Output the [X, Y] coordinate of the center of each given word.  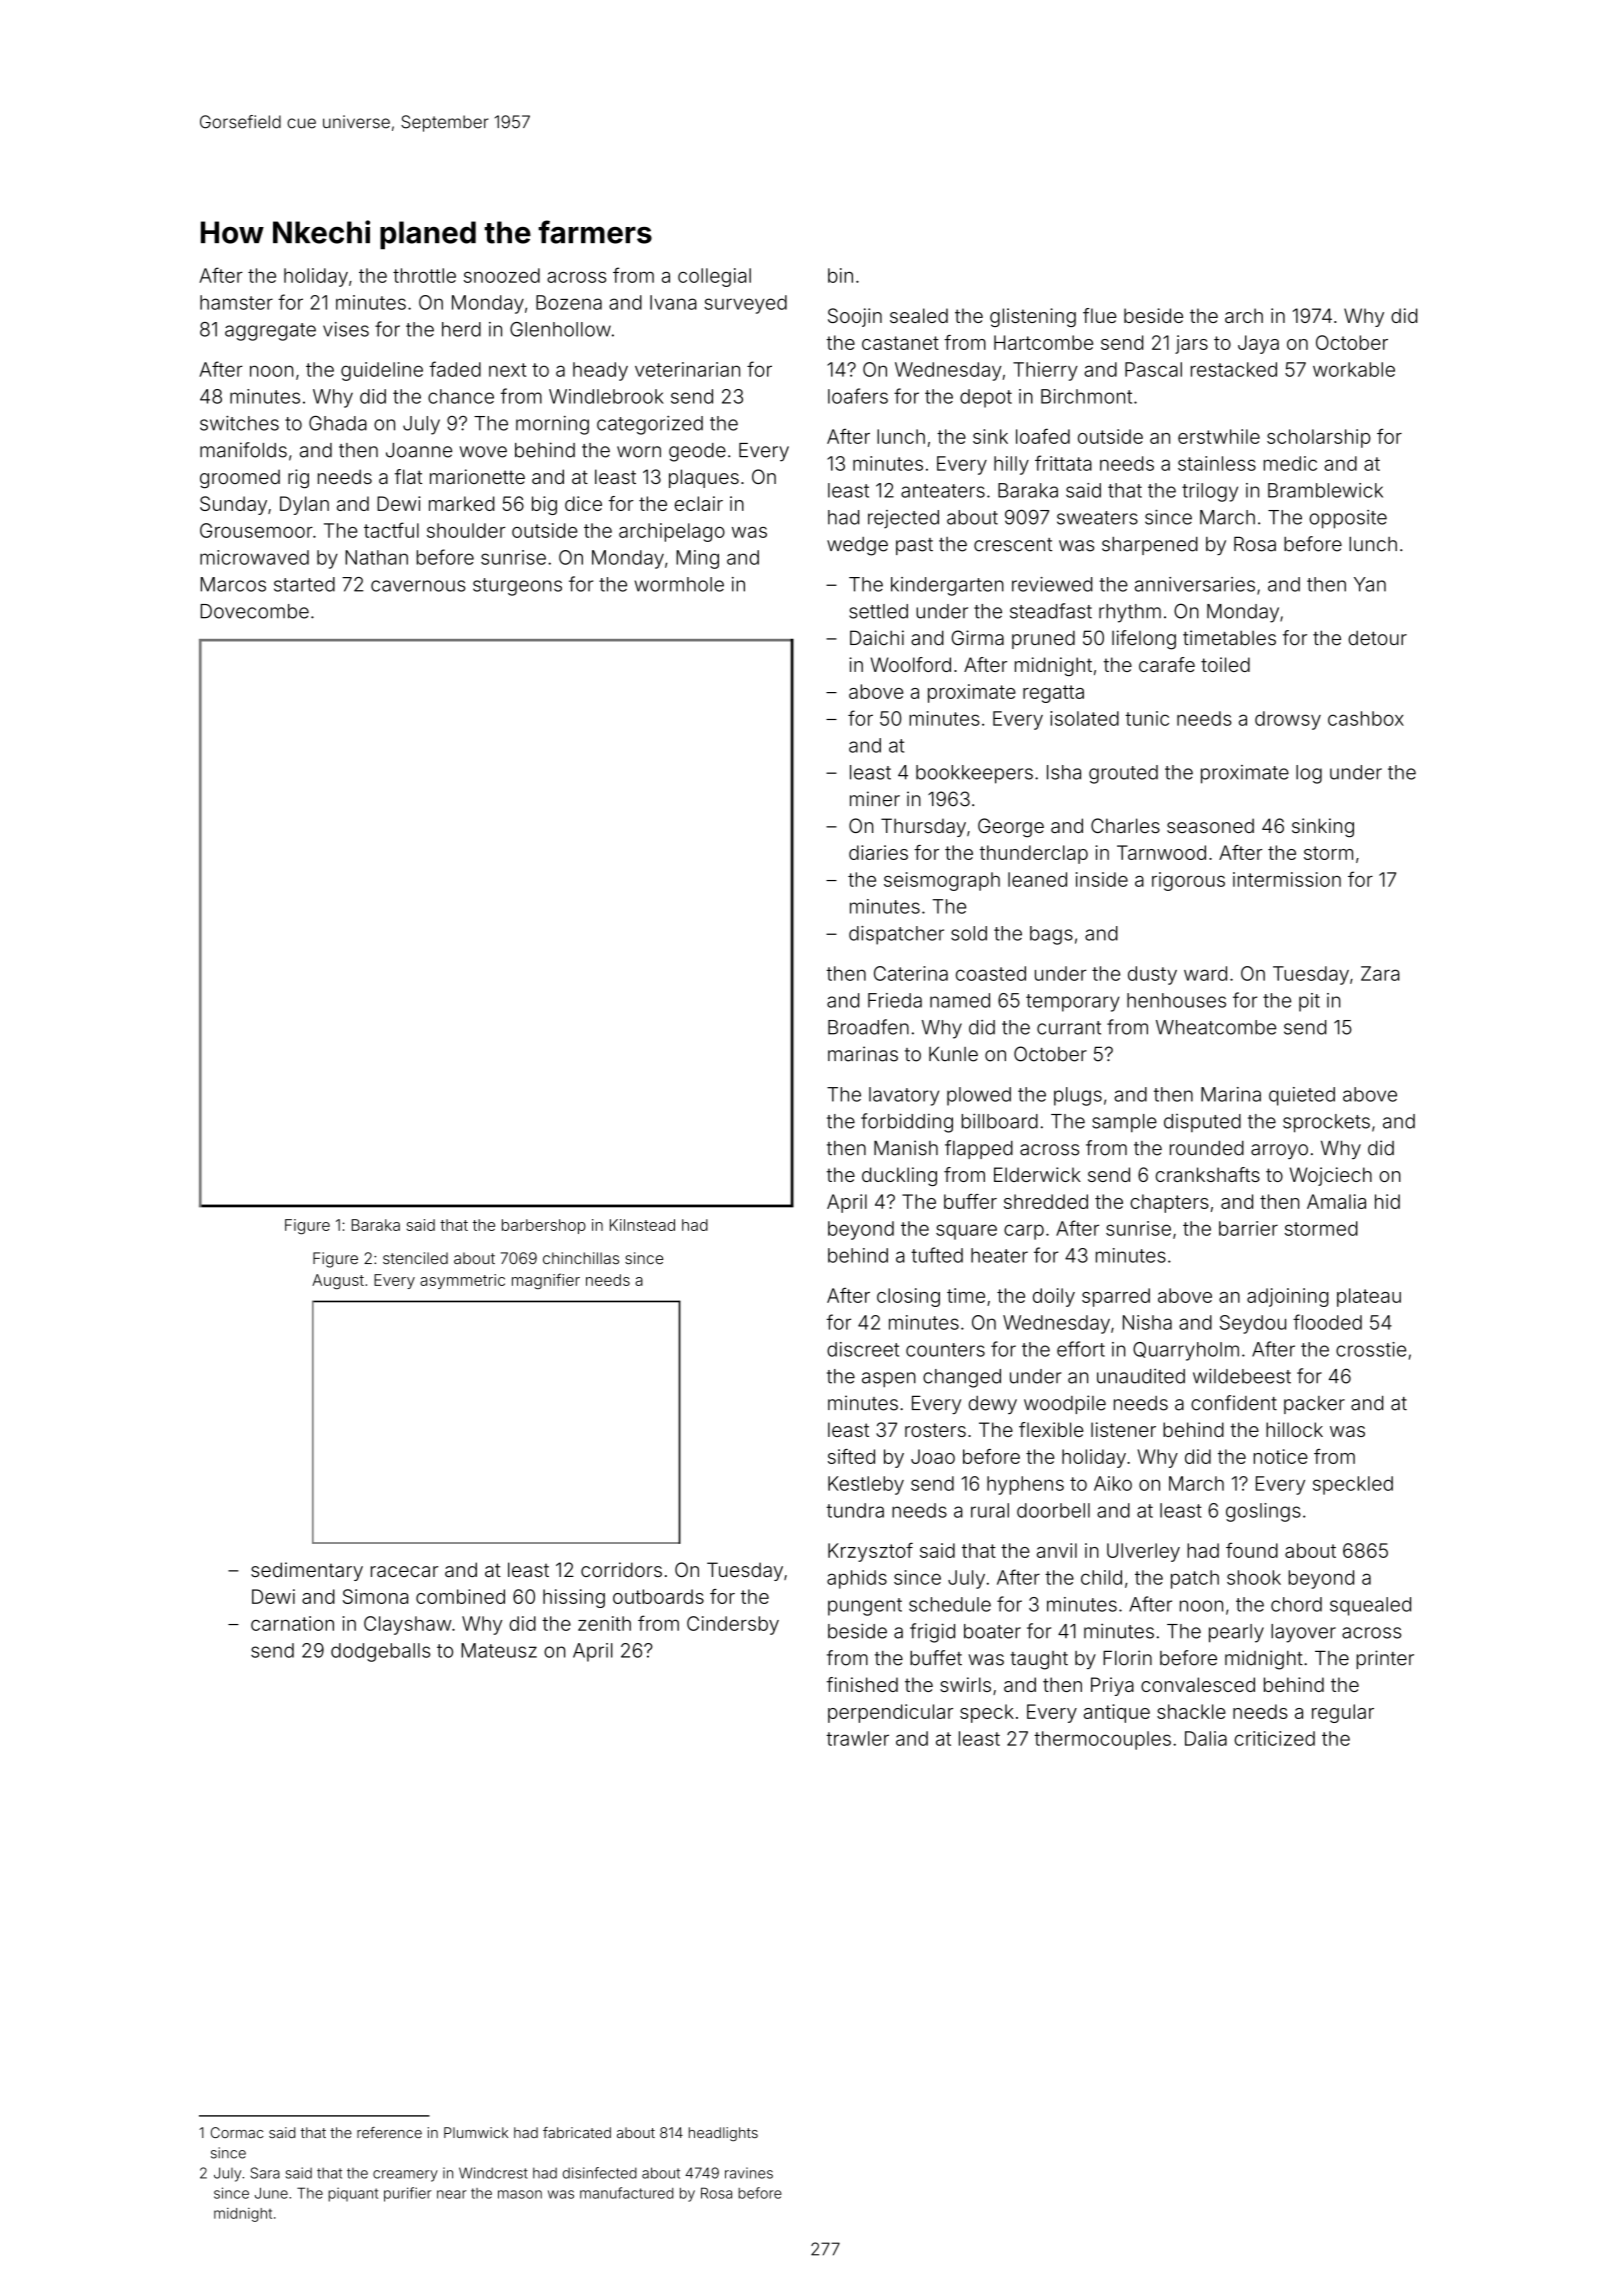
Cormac [237, 2132]
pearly [1236, 1633]
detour [1377, 638]
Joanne [419, 450]
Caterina [911, 973]
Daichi [877, 638]
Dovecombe [255, 611]
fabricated [577, 2132]
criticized [1274, 1738]
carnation [292, 1623]
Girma [978, 638]
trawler [857, 1738]
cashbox [1366, 718]
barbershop [544, 1226]
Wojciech [1331, 1176]
